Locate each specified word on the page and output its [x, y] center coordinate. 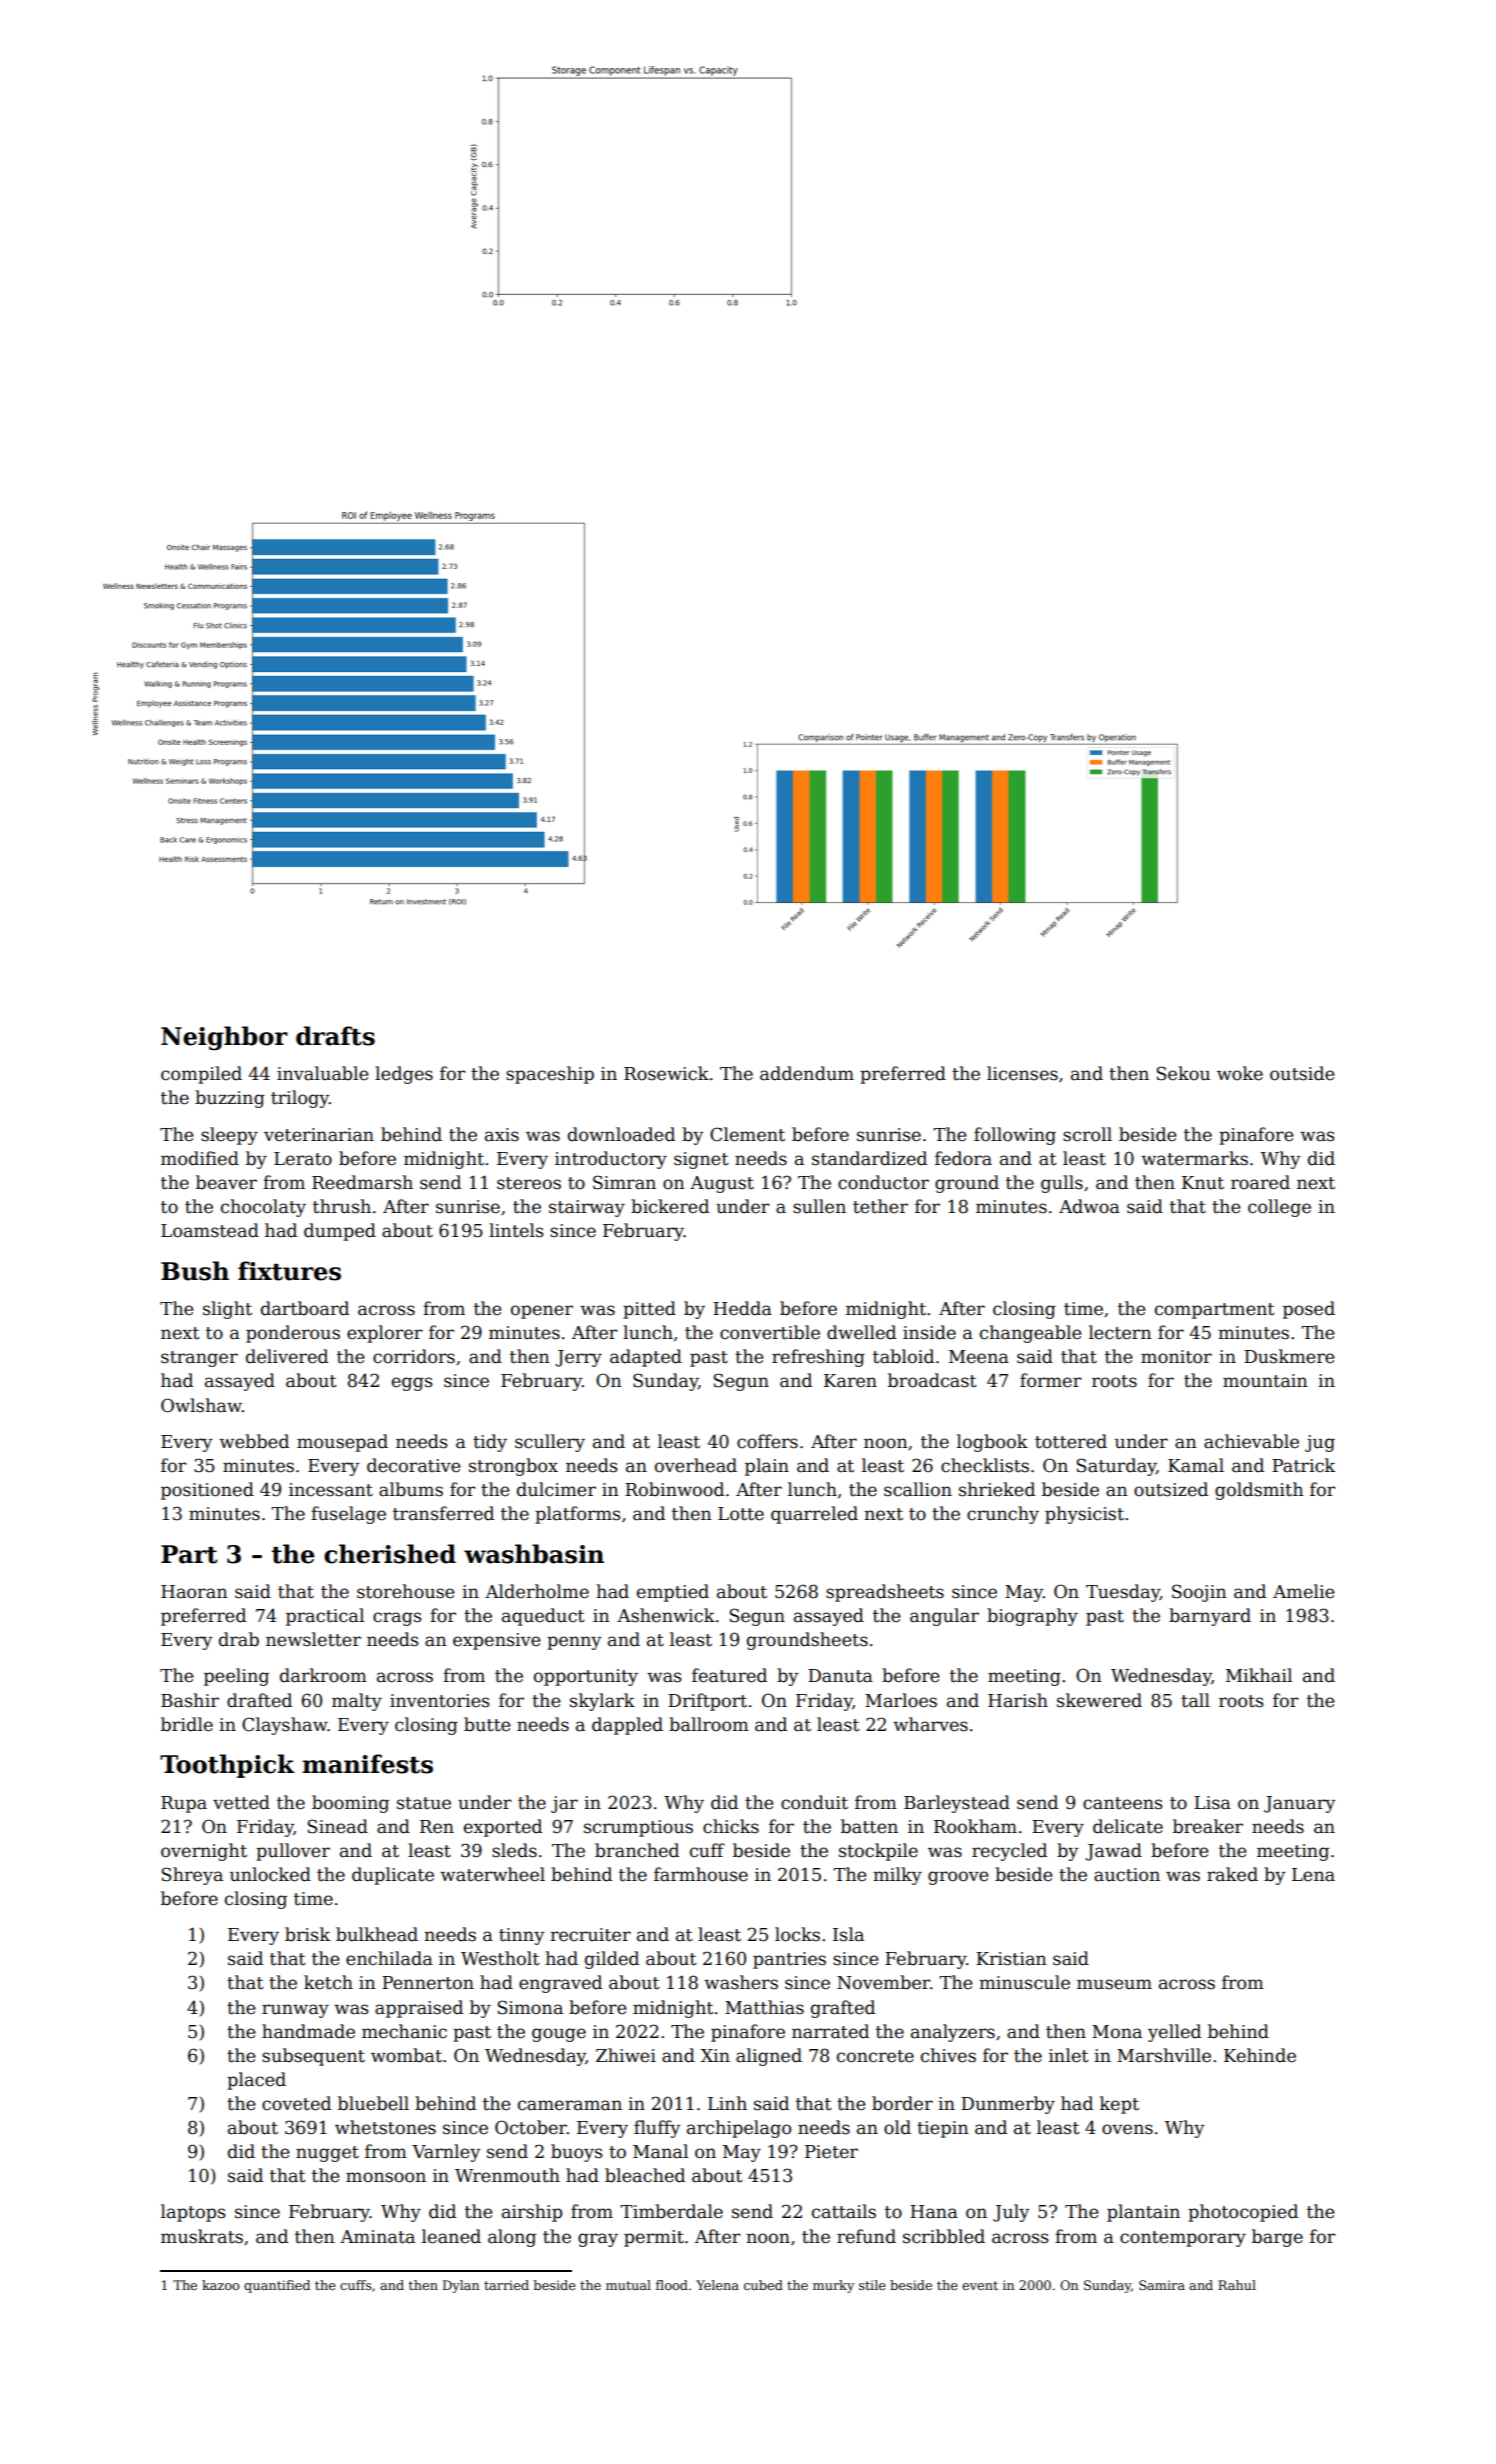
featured [729, 1675]
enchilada [389, 1958]
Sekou [1183, 1073]
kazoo [220, 2285]
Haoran [194, 1592]
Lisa [1212, 1803]
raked [1232, 1874]
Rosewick [666, 1073]
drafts [335, 1036]
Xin [715, 2055]
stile [872, 2285]
